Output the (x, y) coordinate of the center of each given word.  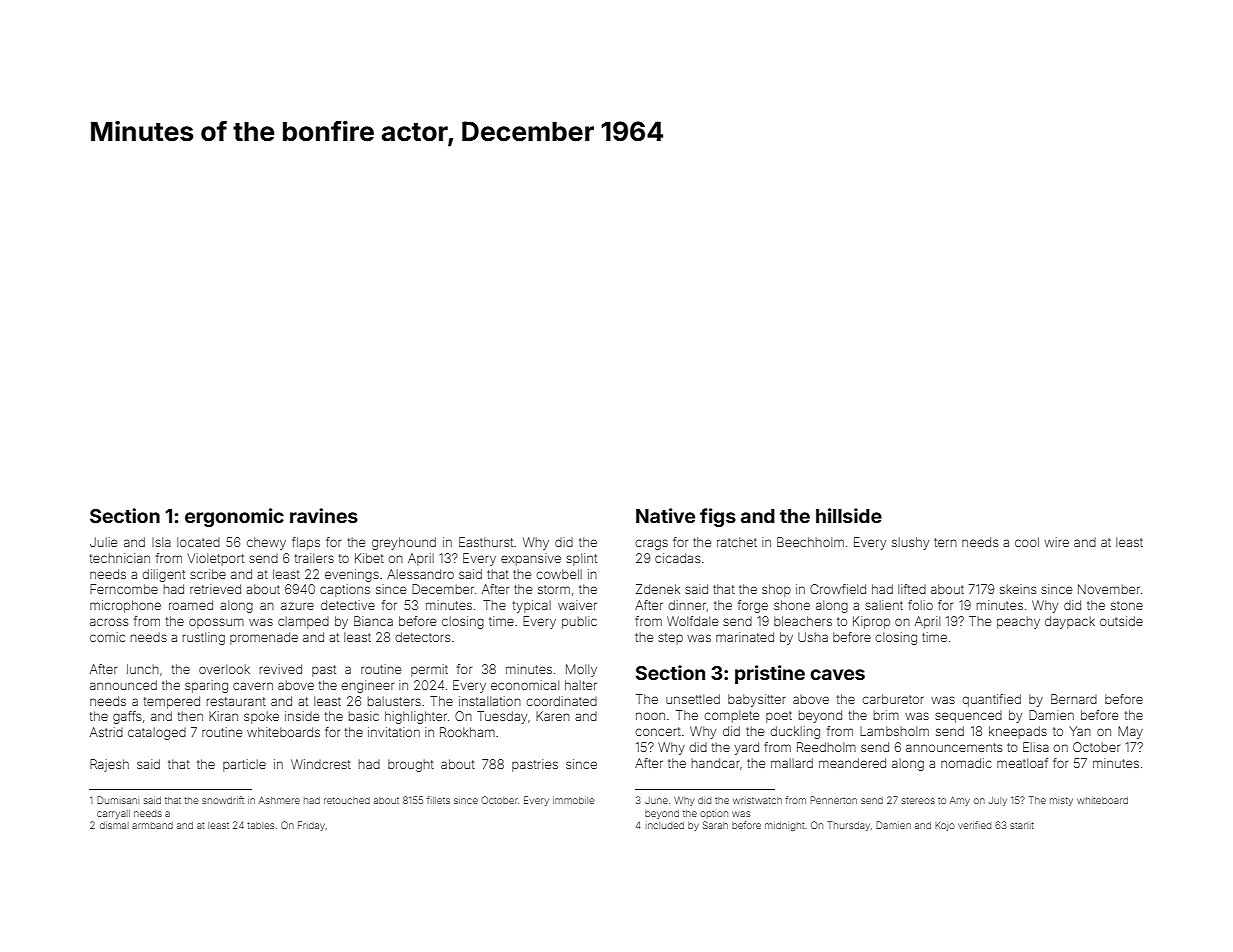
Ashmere (279, 800)
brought (411, 765)
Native (665, 515)
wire (1056, 542)
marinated (745, 637)
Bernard (1074, 699)
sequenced (968, 717)
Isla (161, 542)
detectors (422, 637)
